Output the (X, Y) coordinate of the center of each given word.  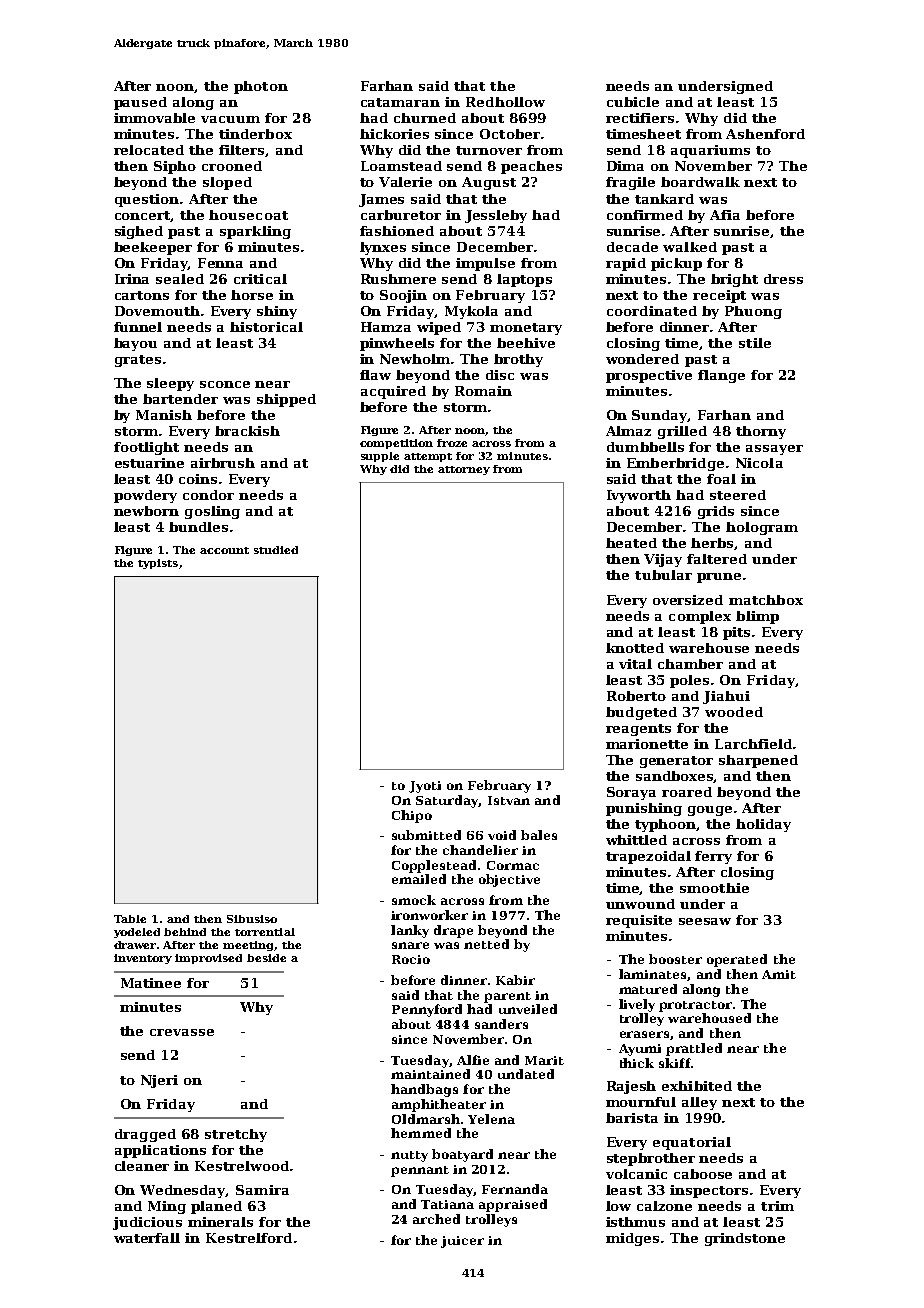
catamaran (400, 102)
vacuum (230, 119)
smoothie (714, 888)
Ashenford (765, 134)
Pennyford (427, 1010)
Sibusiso (252, 919)
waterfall (147, 1238)
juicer (462, 1242)
